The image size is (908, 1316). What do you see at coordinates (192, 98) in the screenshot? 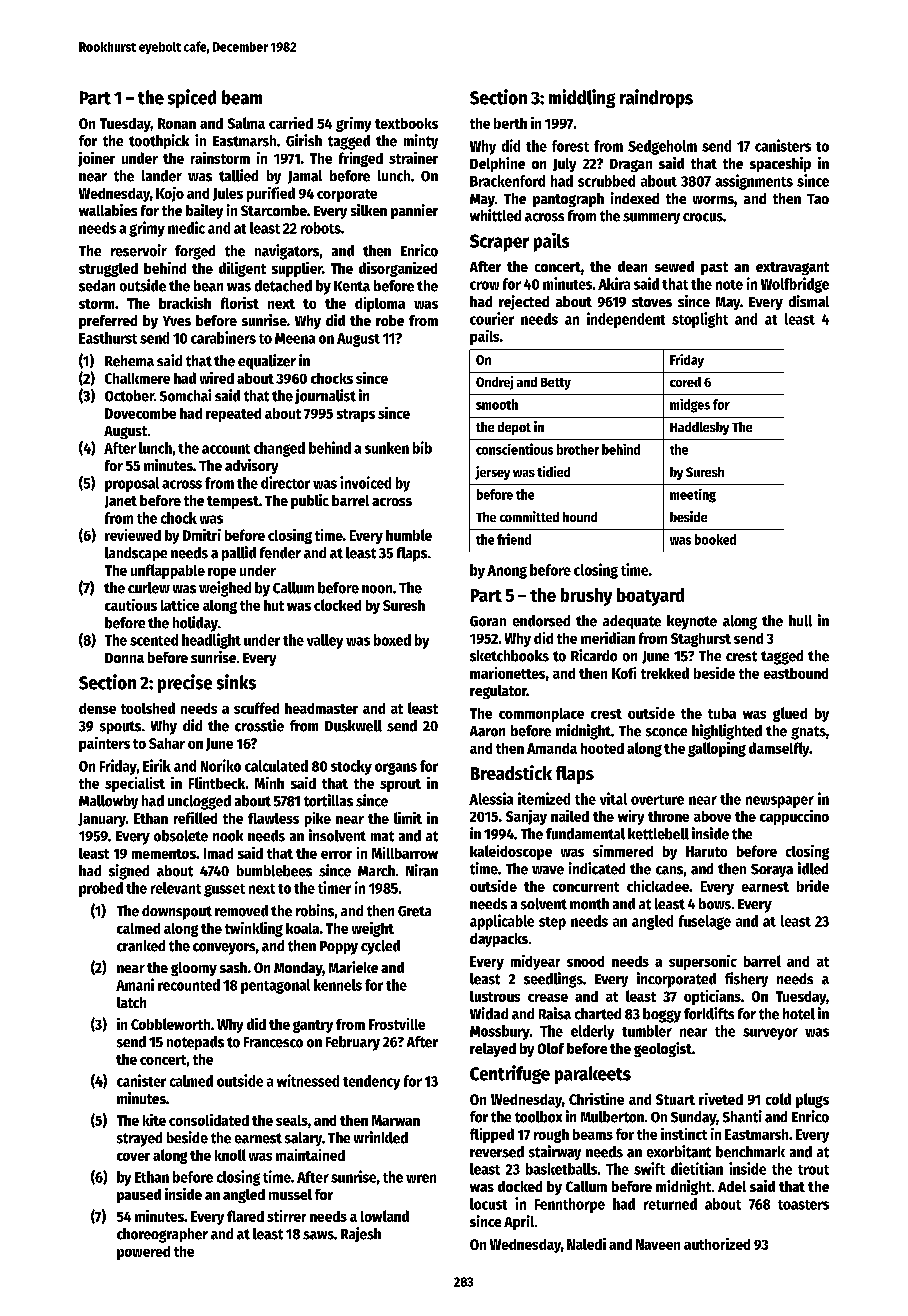
I see `spiced` at bounding box center [192, 98].
